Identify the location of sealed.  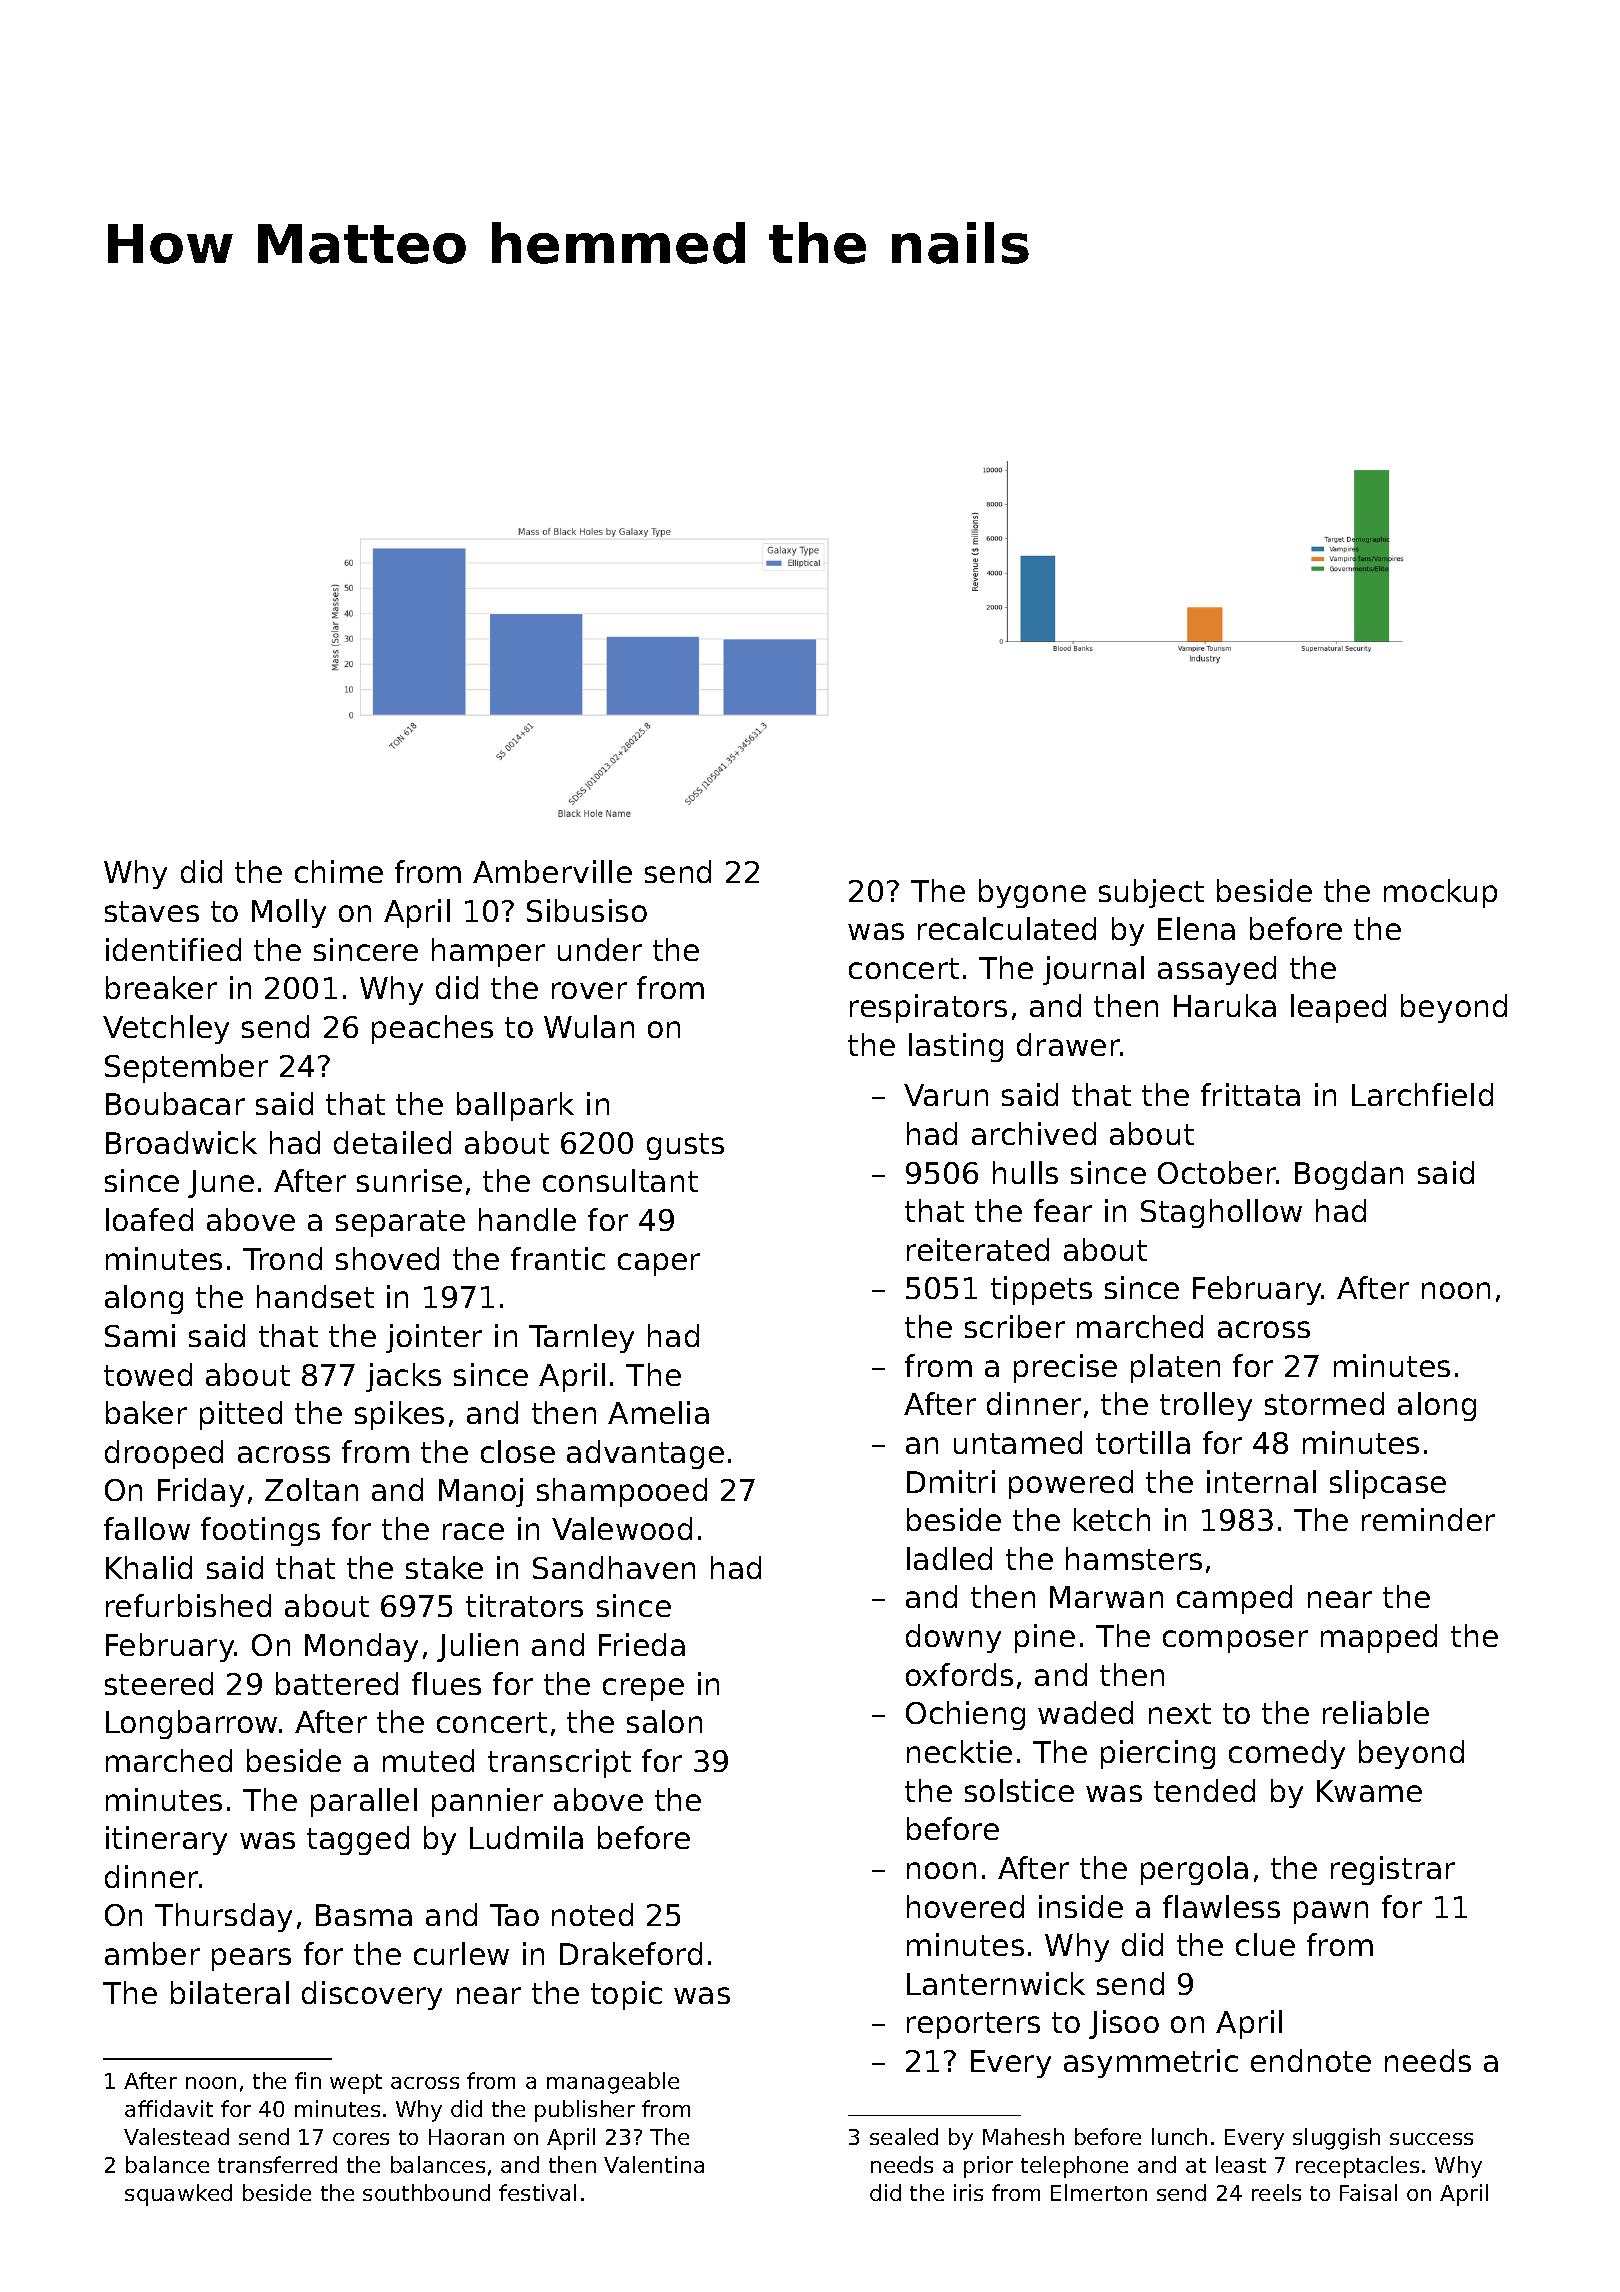
(904, 2136).
